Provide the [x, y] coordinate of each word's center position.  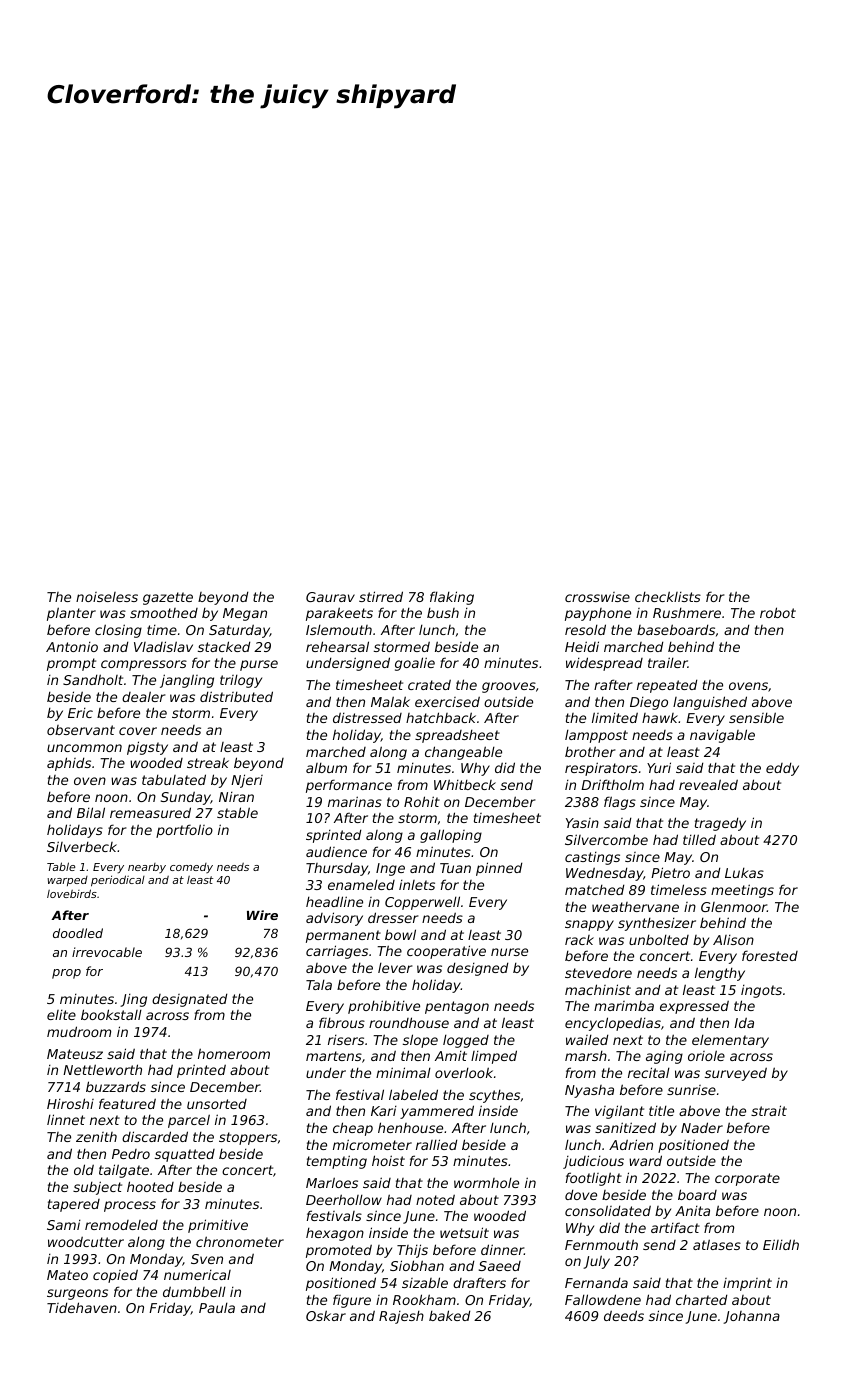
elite [61, 1015]
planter [71, 614]
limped [494, 1057]
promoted [339, 1251]
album [326, 768]
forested [770, 955]
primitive [218, 1226]
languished [710, 703]
